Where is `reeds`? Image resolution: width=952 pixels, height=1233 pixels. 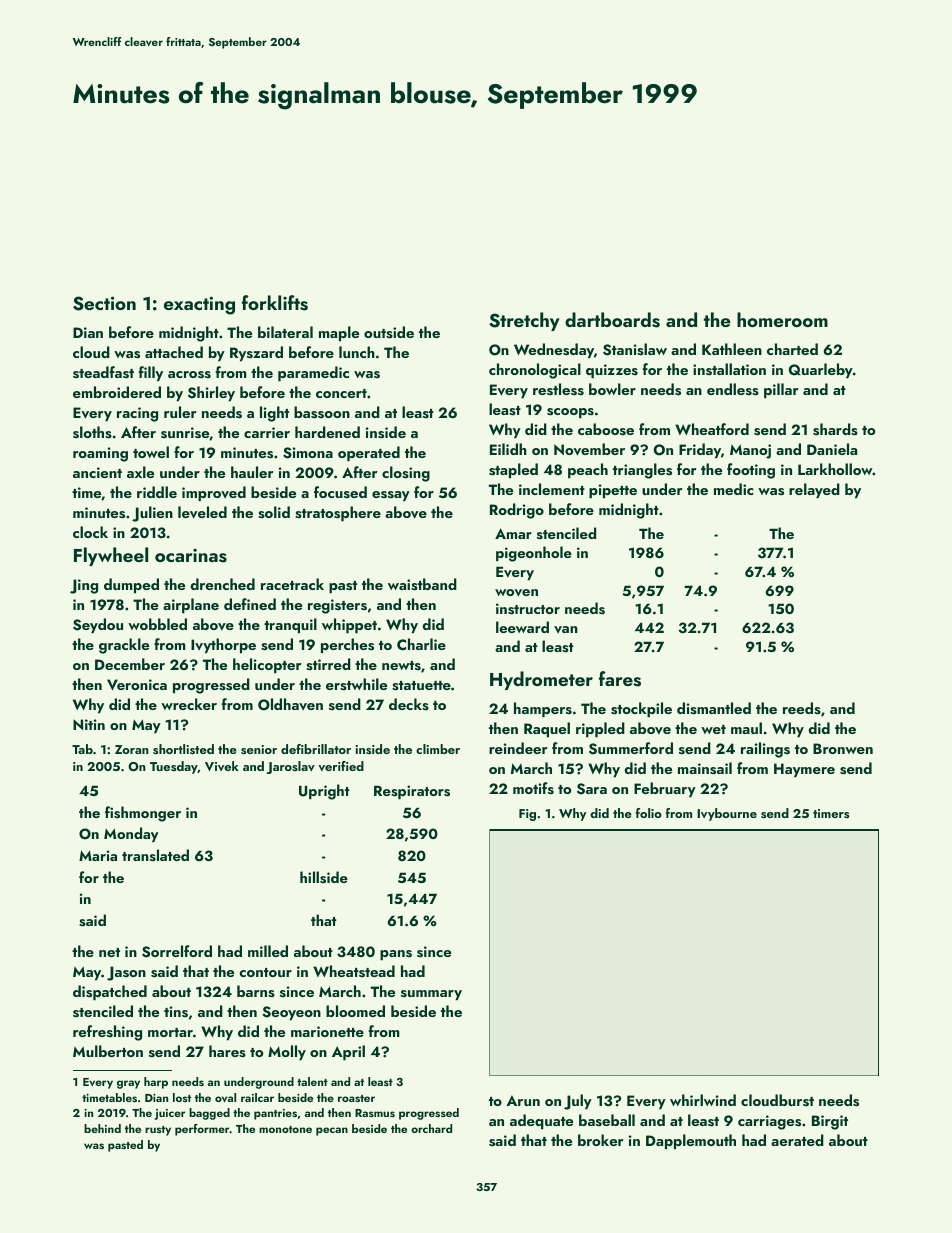
reeds is located at coordinates (802, 708).
